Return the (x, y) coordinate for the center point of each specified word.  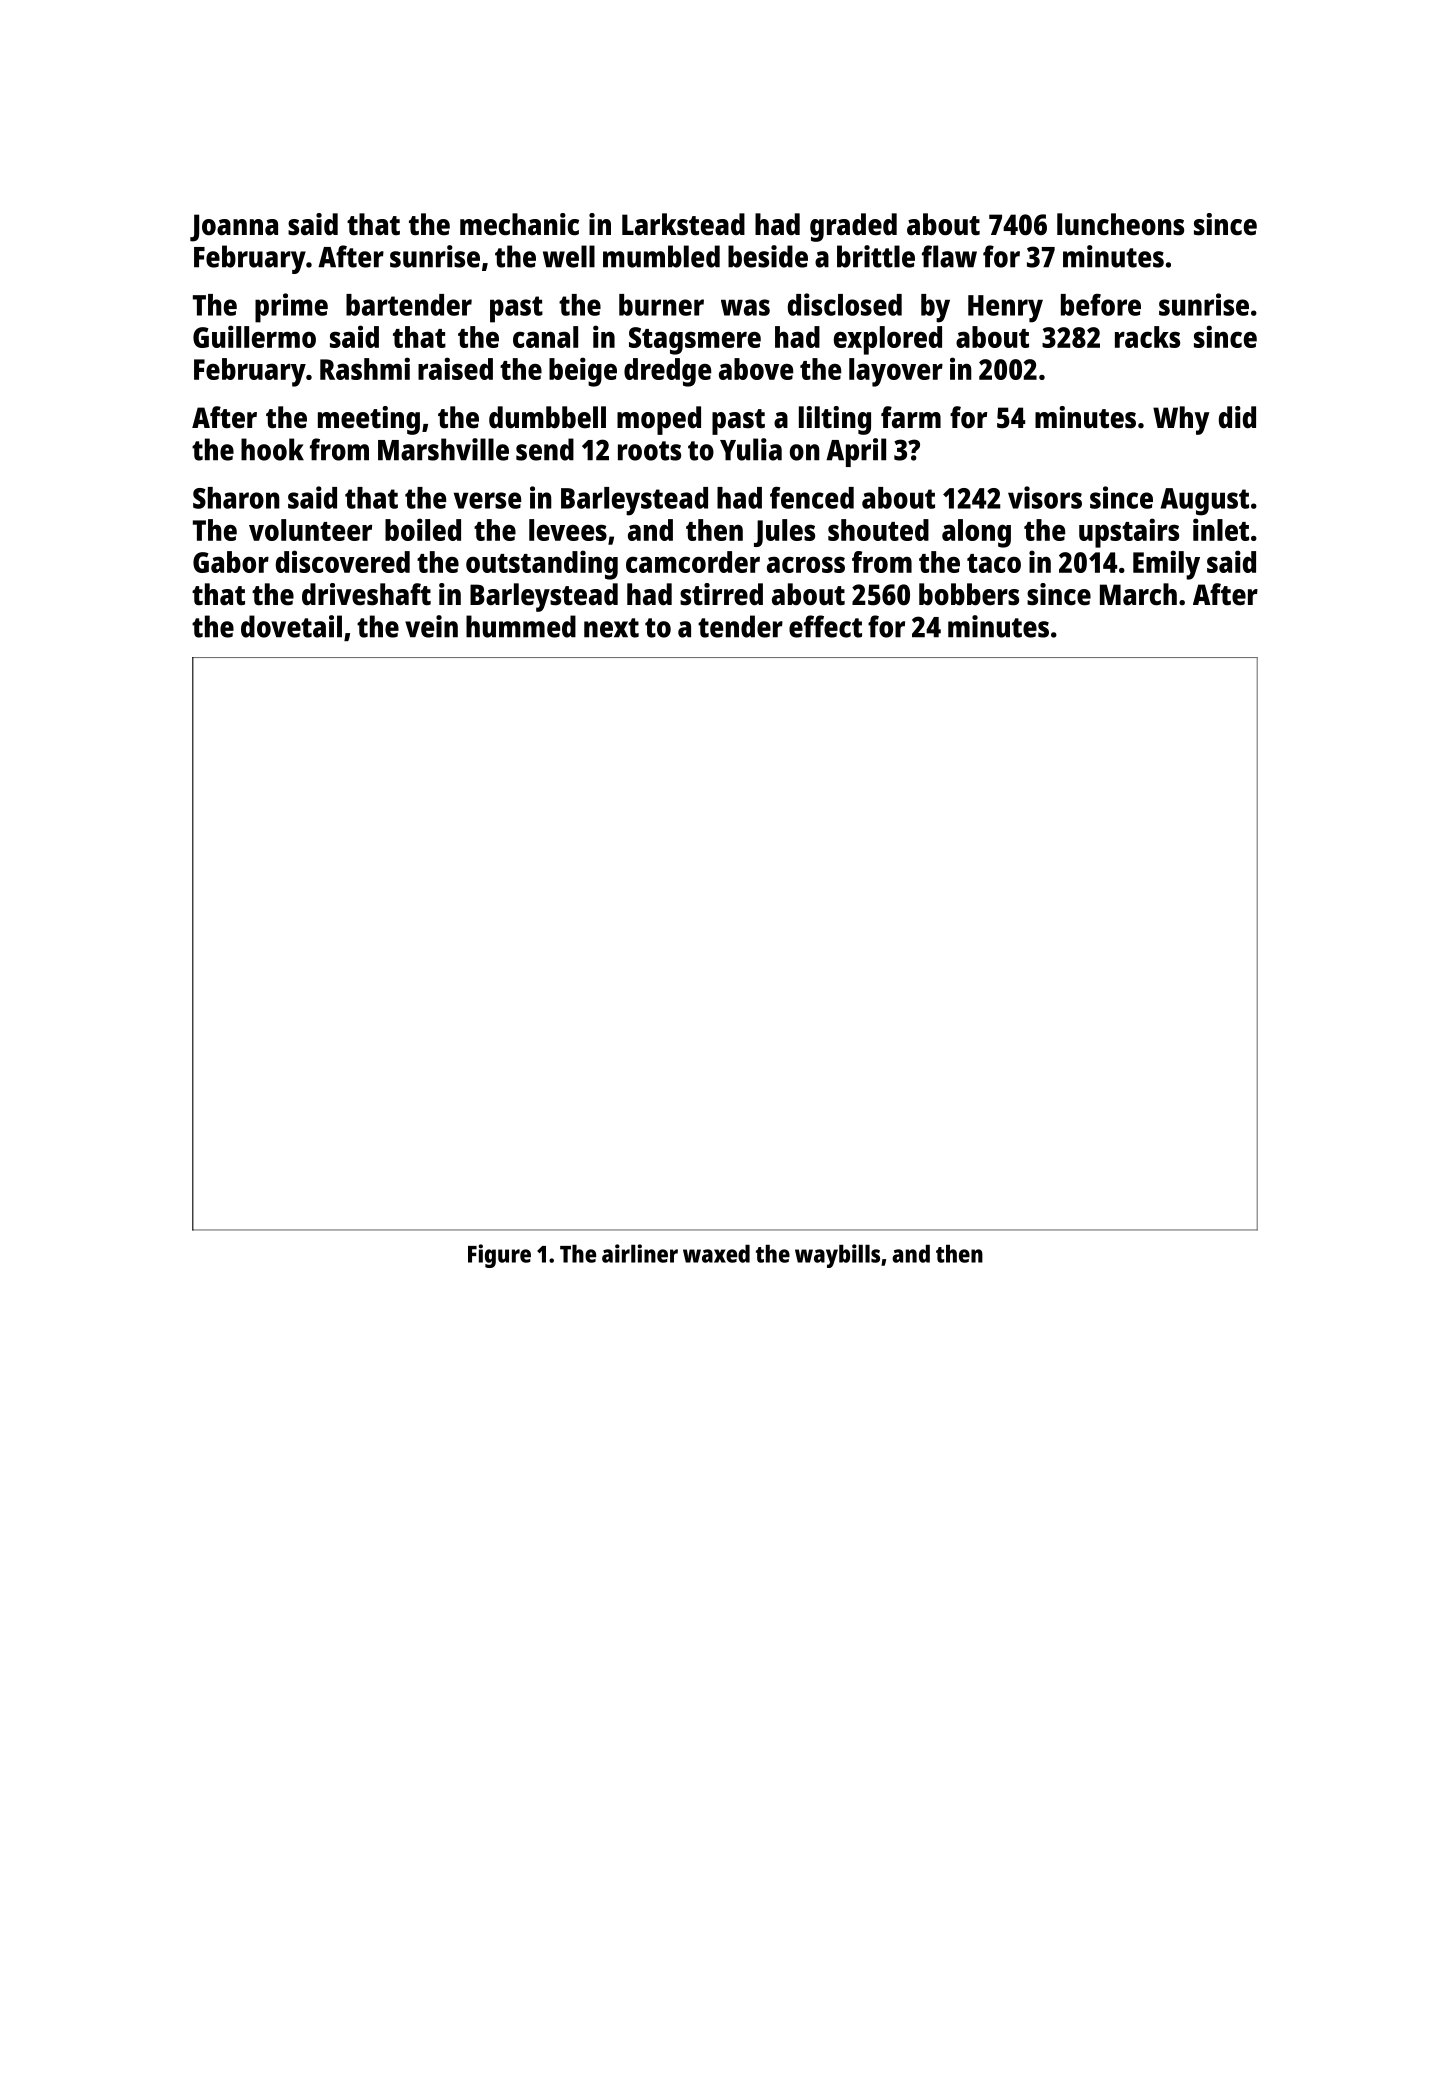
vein (431, 626)
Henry (1005, 309)
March (1138, 594)
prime (291, 308)
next (611, 628)
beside (768, 256)
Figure (499, 1256)
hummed (521, 626)
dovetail (291, 626)
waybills (837, 1256)
